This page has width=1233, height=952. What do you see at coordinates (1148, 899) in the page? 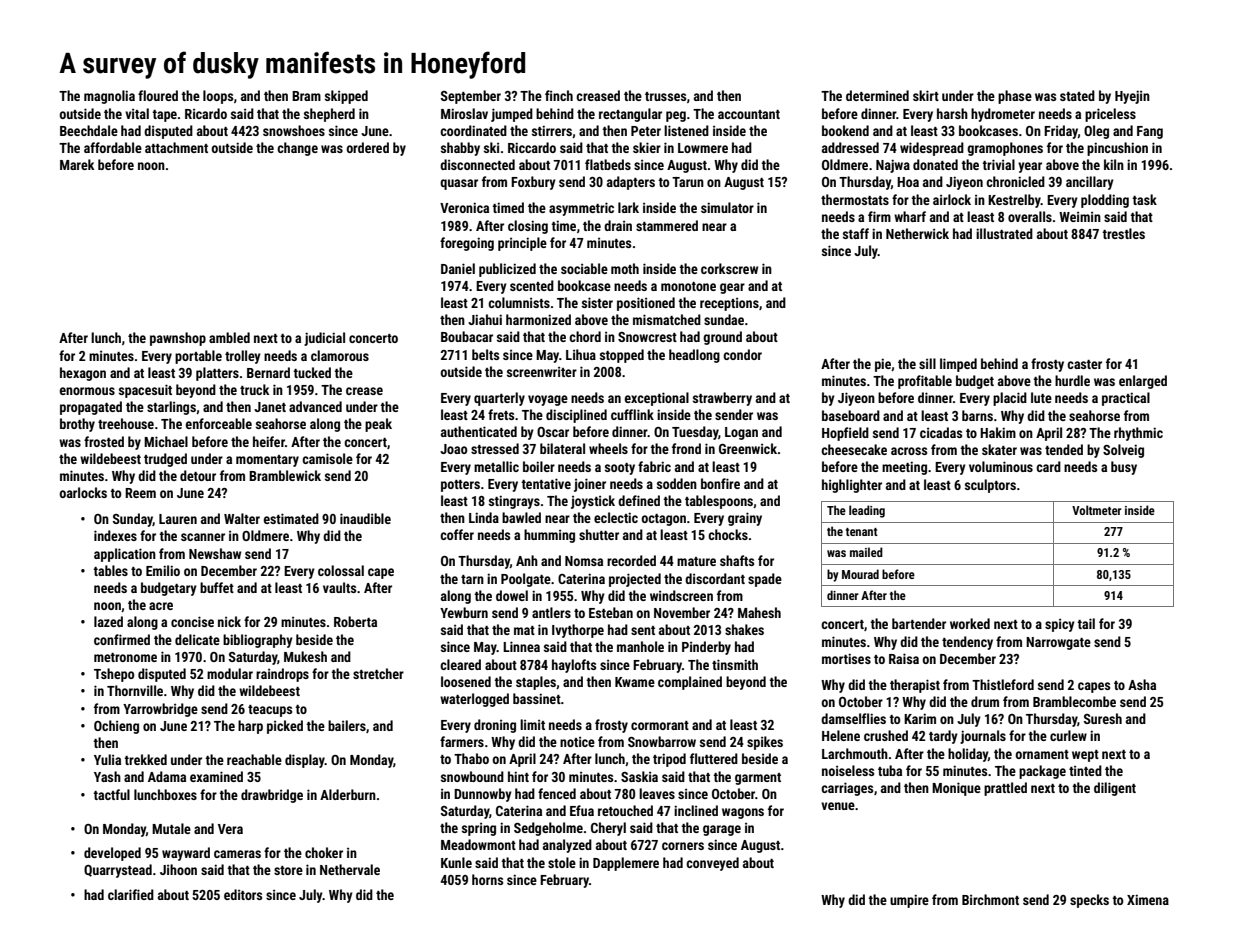
I see `Ximena` at bounding box center [1148, 899].
